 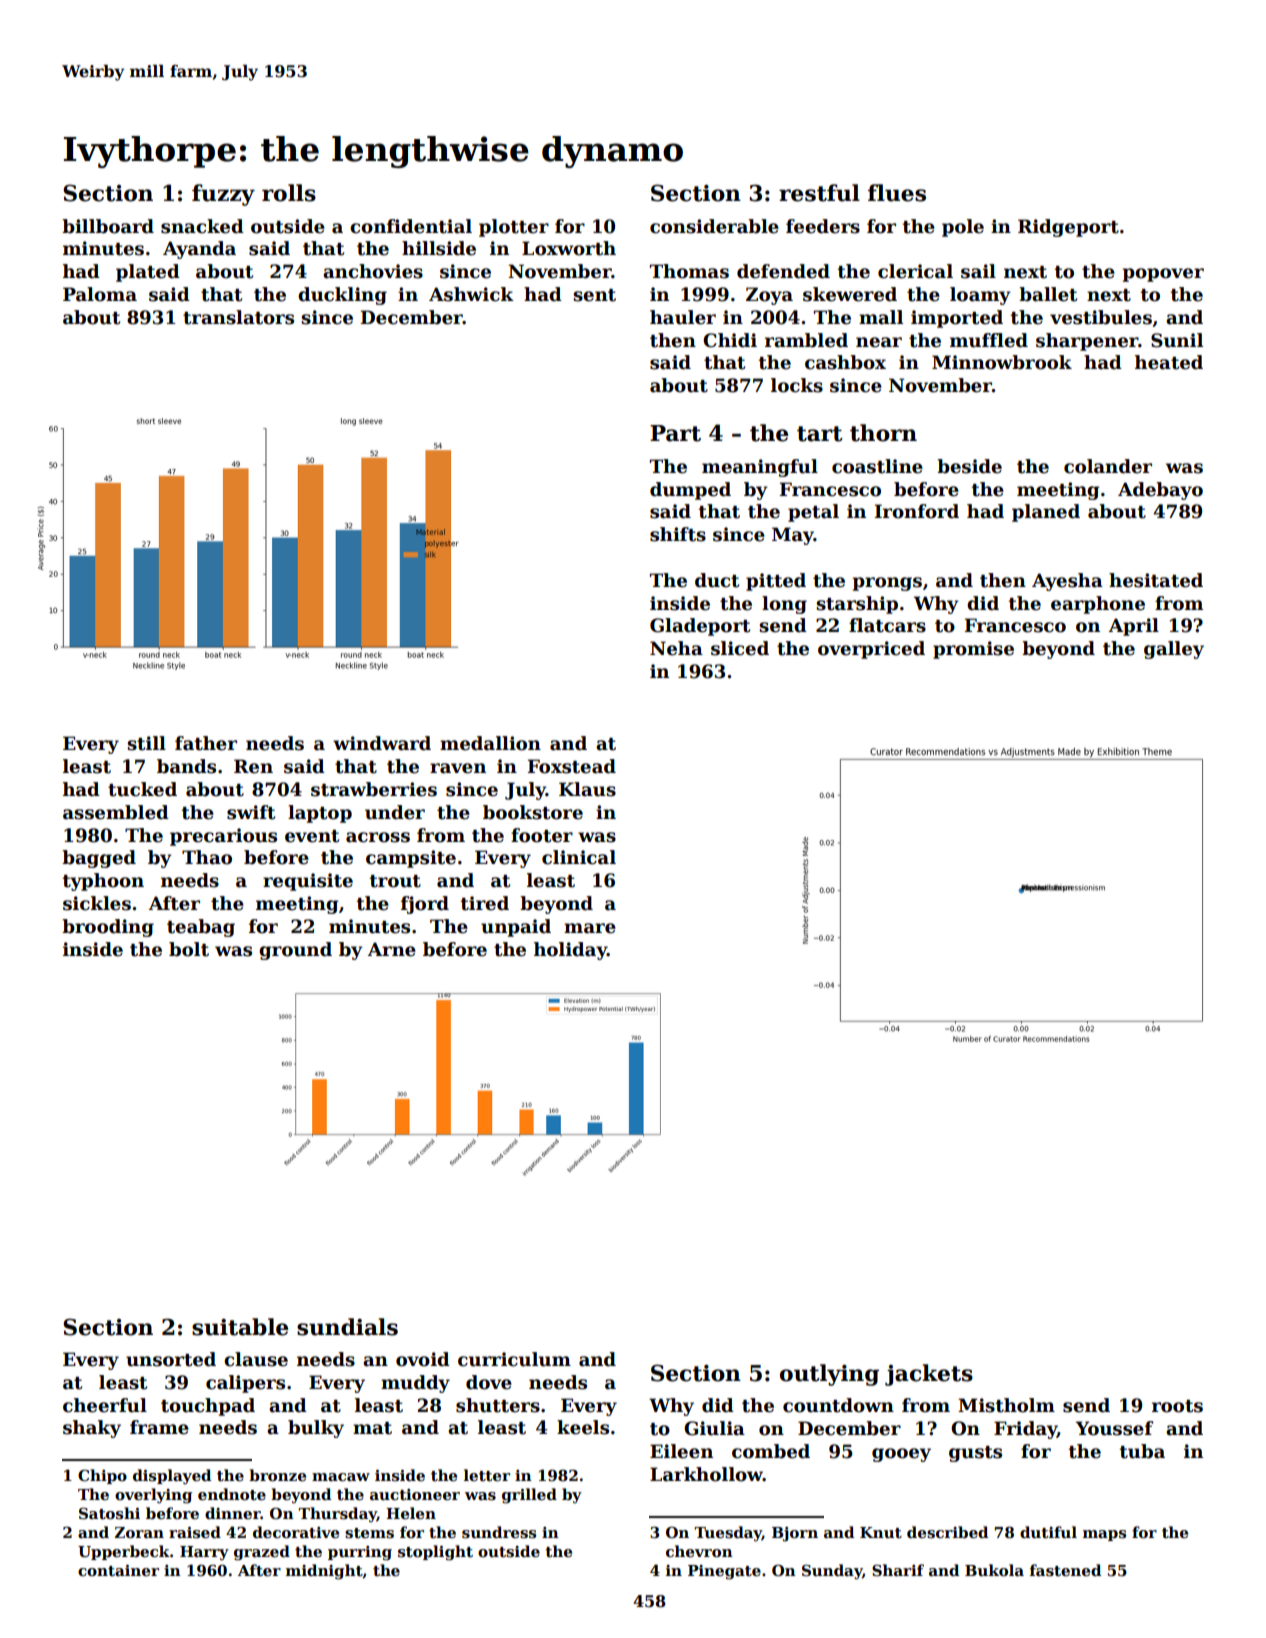 What do you see at coordinates (1156, 580) in the screenshot?
I see `hesitated` at bounding box center [1156, 580].
